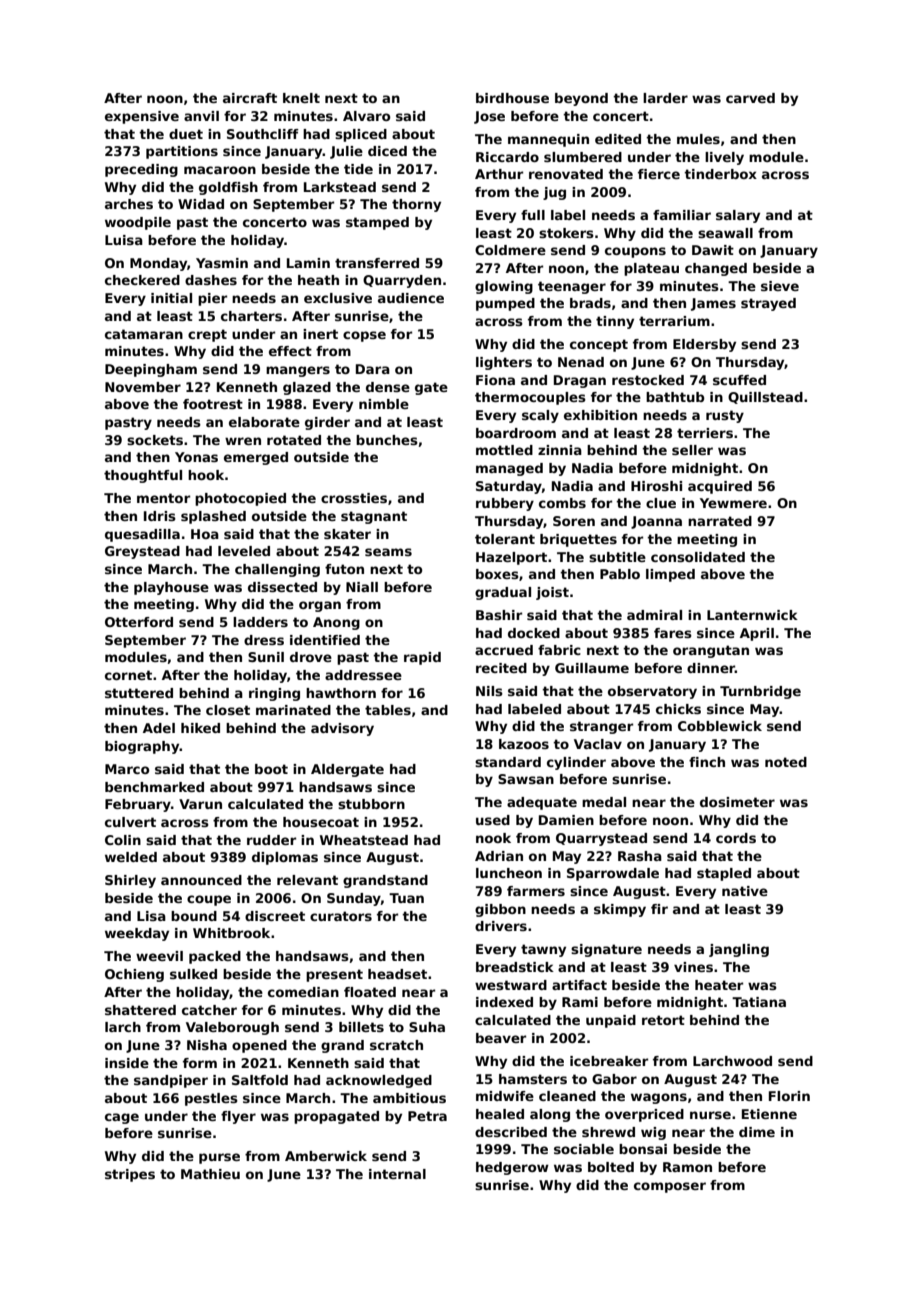 Image resolution: width=924 pixels, height=1308 pixels. Describe the element at coordinates (786, 762) in the image. I see `noted` at that location.
